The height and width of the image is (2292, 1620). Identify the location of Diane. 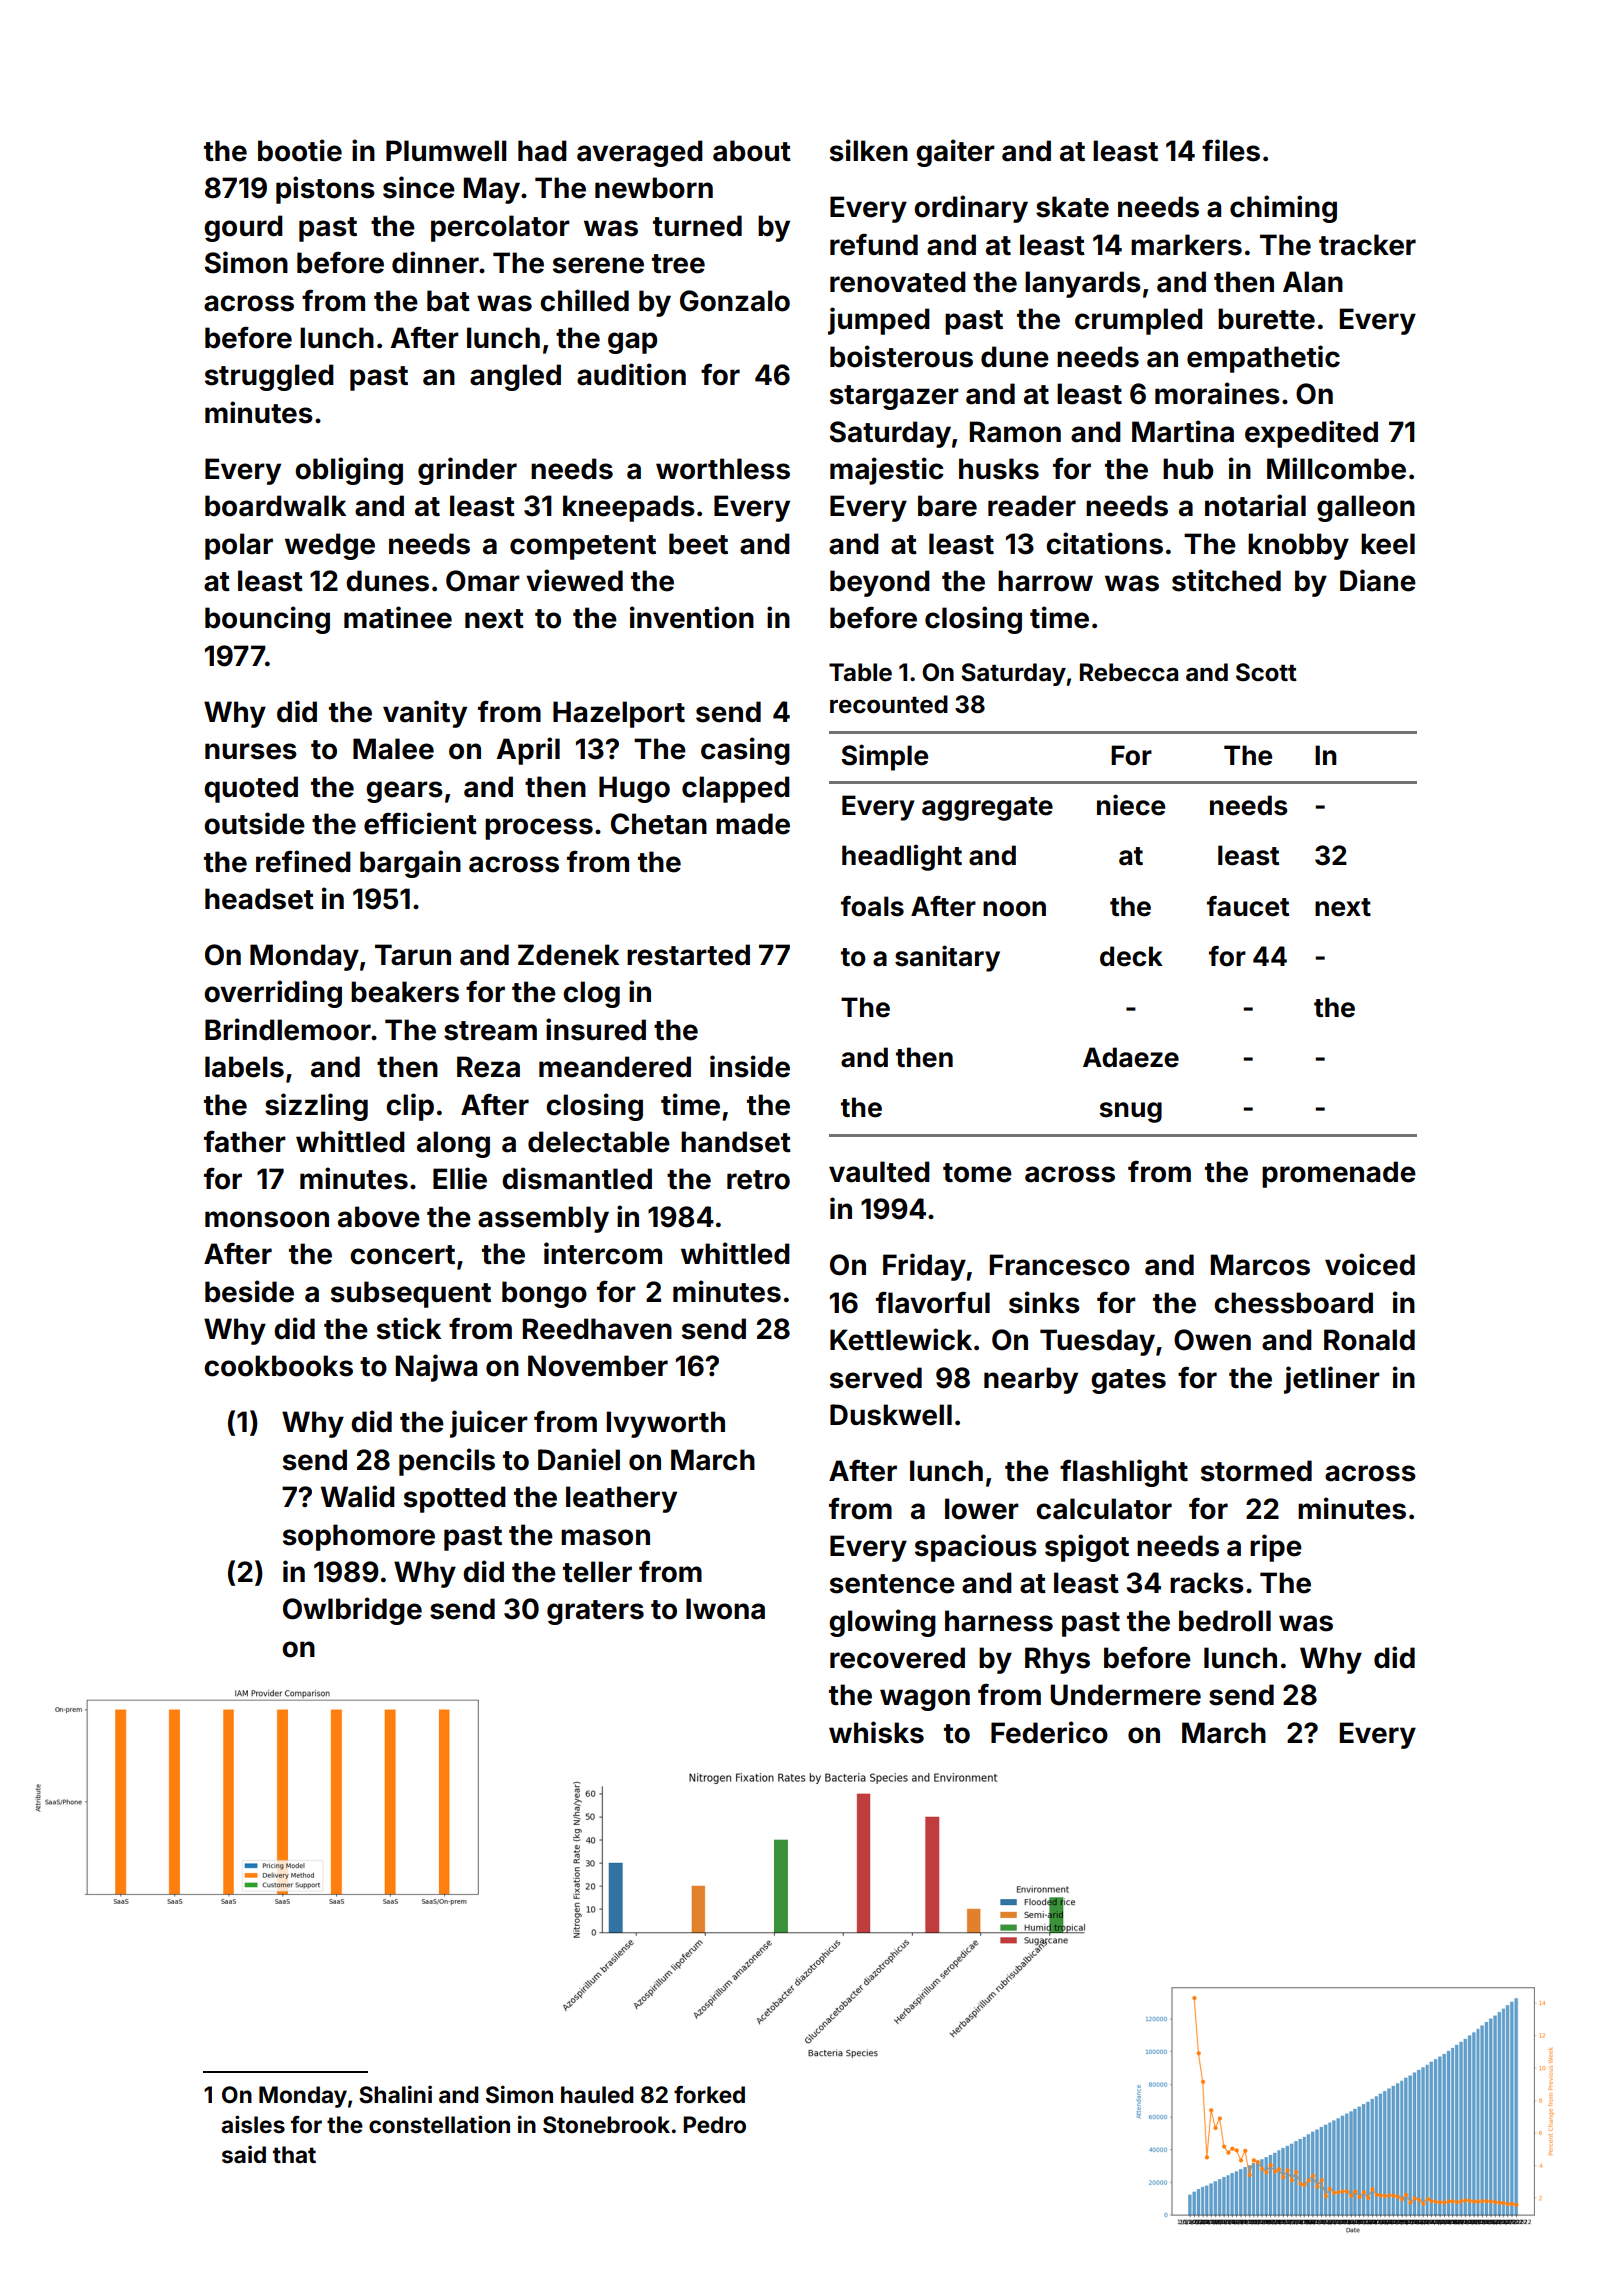
(1378, 580).
